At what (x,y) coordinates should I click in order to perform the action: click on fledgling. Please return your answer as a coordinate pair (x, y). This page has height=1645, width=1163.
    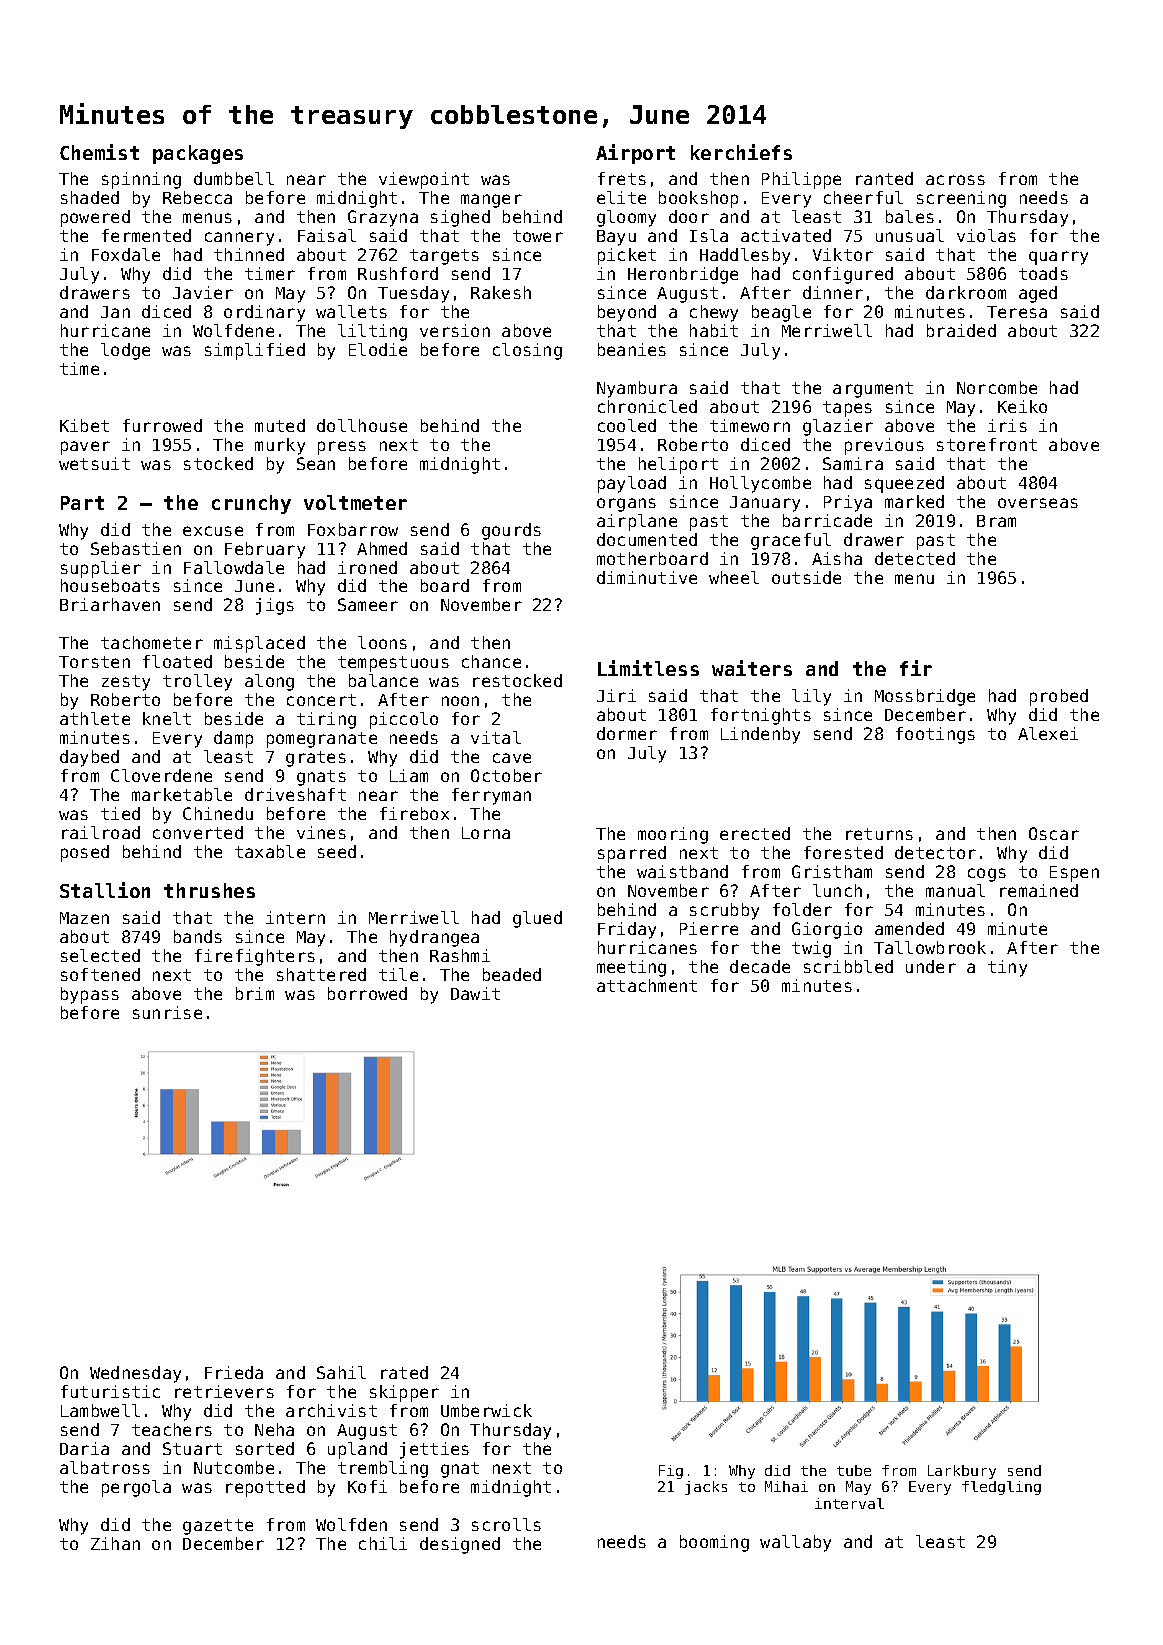
    Looking at the image, I should click on (1001, 1488).
